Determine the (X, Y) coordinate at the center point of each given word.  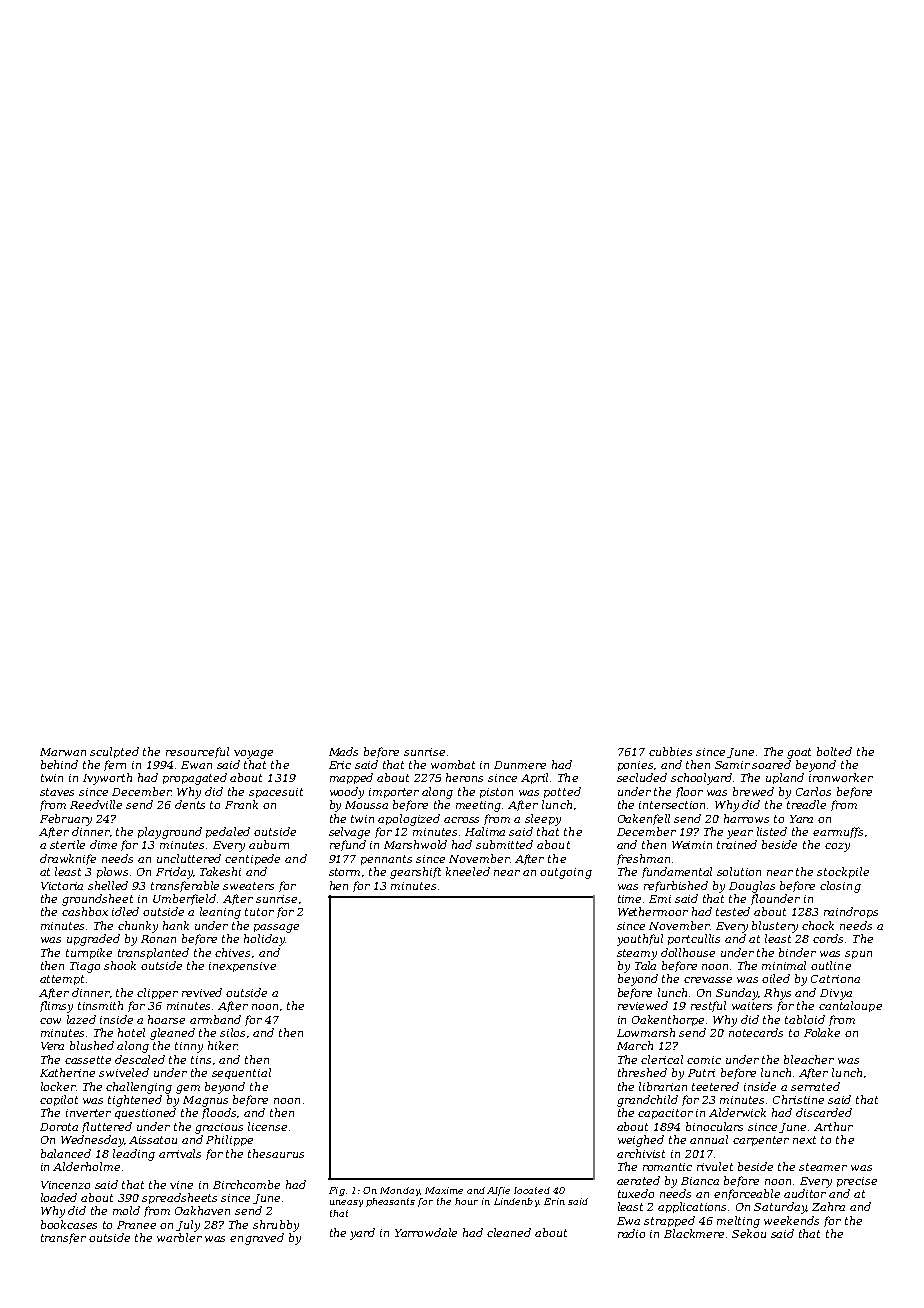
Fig (337, 1191)
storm (344, 872)
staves (57, 792)
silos (232, 1032)
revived (202, 992)
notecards (756, 1032)
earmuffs (838, 832)
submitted (504, 844)
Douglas (752, 887)
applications (692, 1207)
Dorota (59, 1127)
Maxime (444, 1190)
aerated (638, 1180)
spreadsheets (179, 1198)
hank (176, 925)
